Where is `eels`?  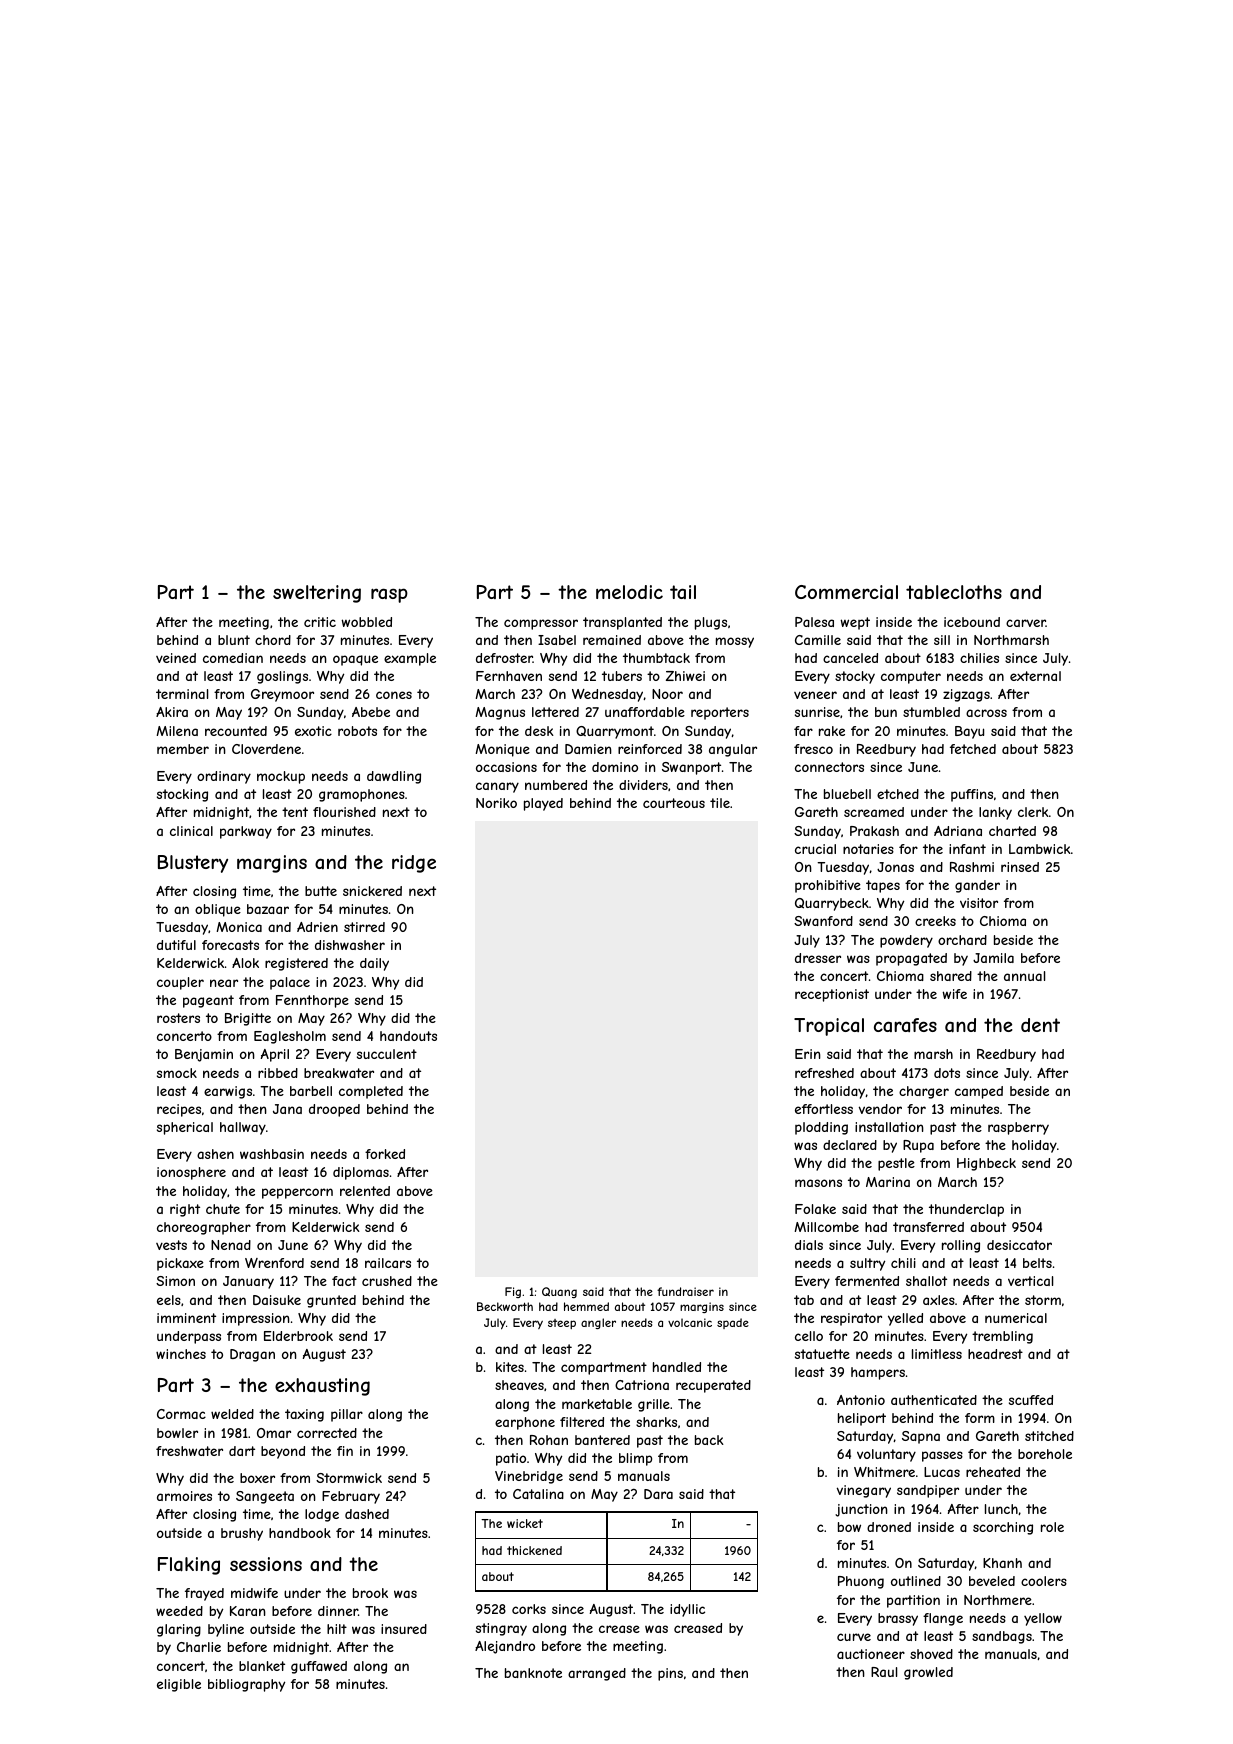 eels is located at coordinates (169, 1300).
